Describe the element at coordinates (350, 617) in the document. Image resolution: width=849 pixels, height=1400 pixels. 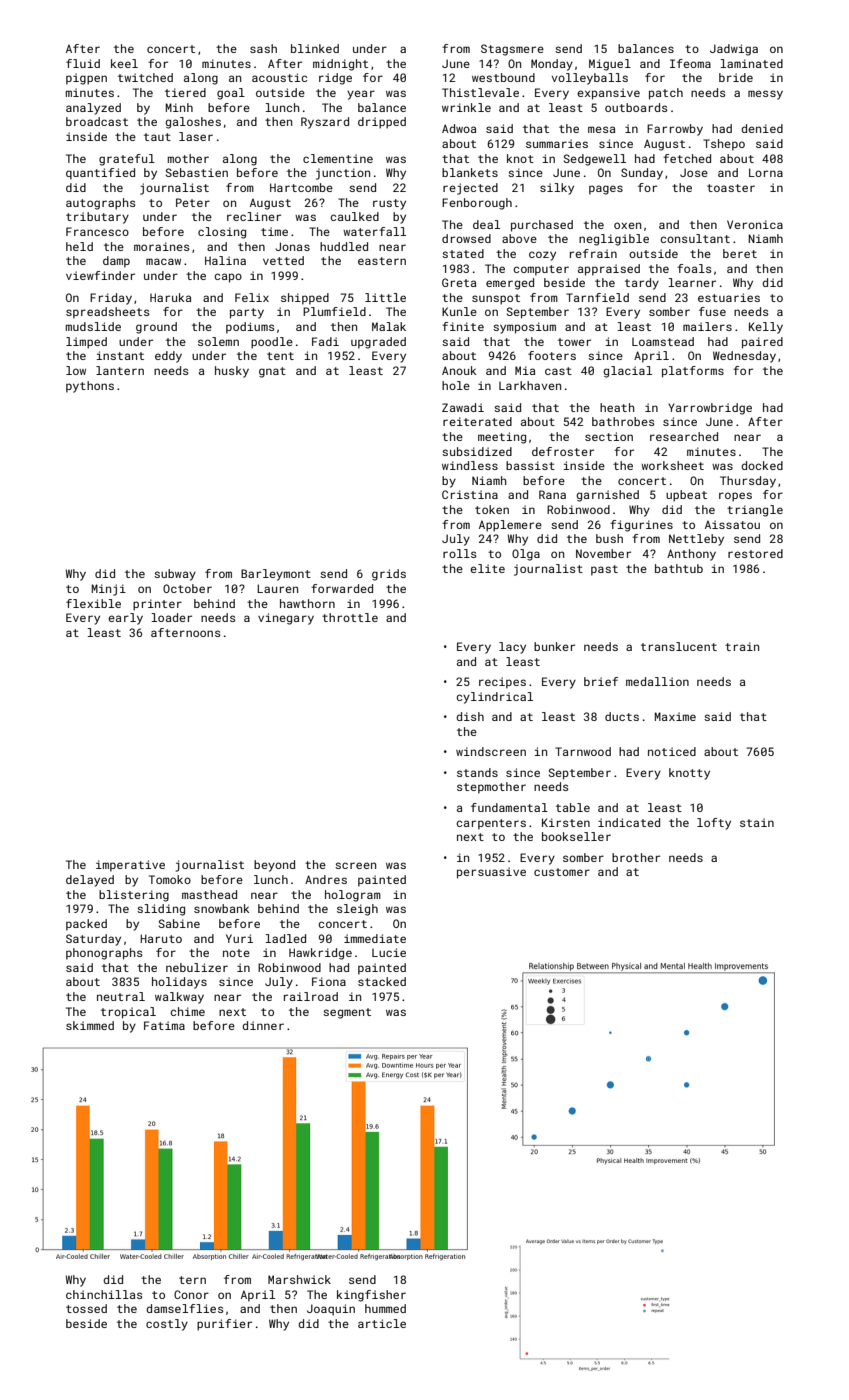
I see `throttle` at that location.
